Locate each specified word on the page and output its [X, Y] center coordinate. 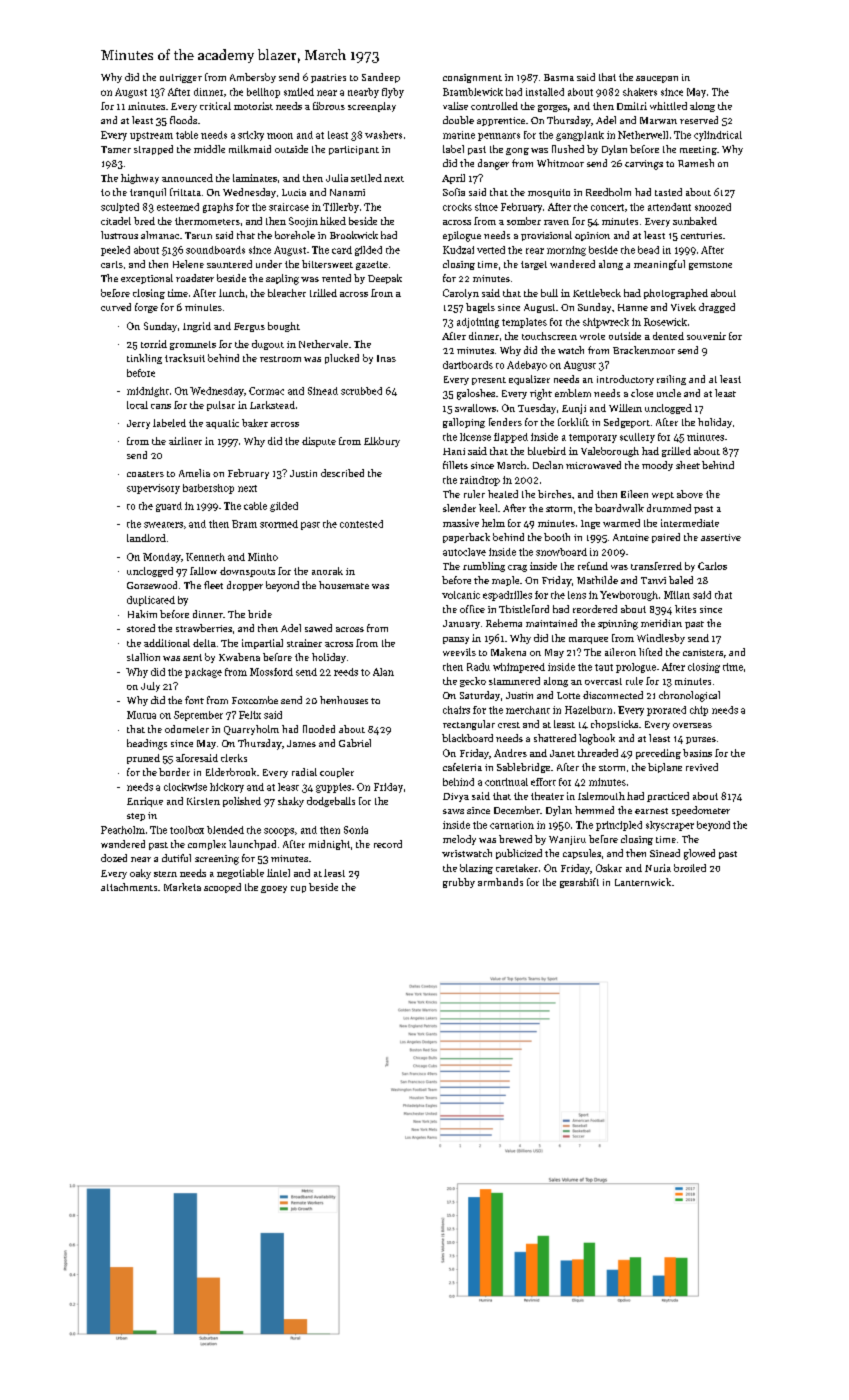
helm [493, 523]
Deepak [385, 279]
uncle [669, 393]
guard [169, 507]
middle [209, 149]
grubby [459, 883]
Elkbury [382, 442]
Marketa [182, 887]
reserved [699, 120]
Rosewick [665, 322]
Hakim [142, 614]
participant [354, 150]
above [690, 494]
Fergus [249, 327]
